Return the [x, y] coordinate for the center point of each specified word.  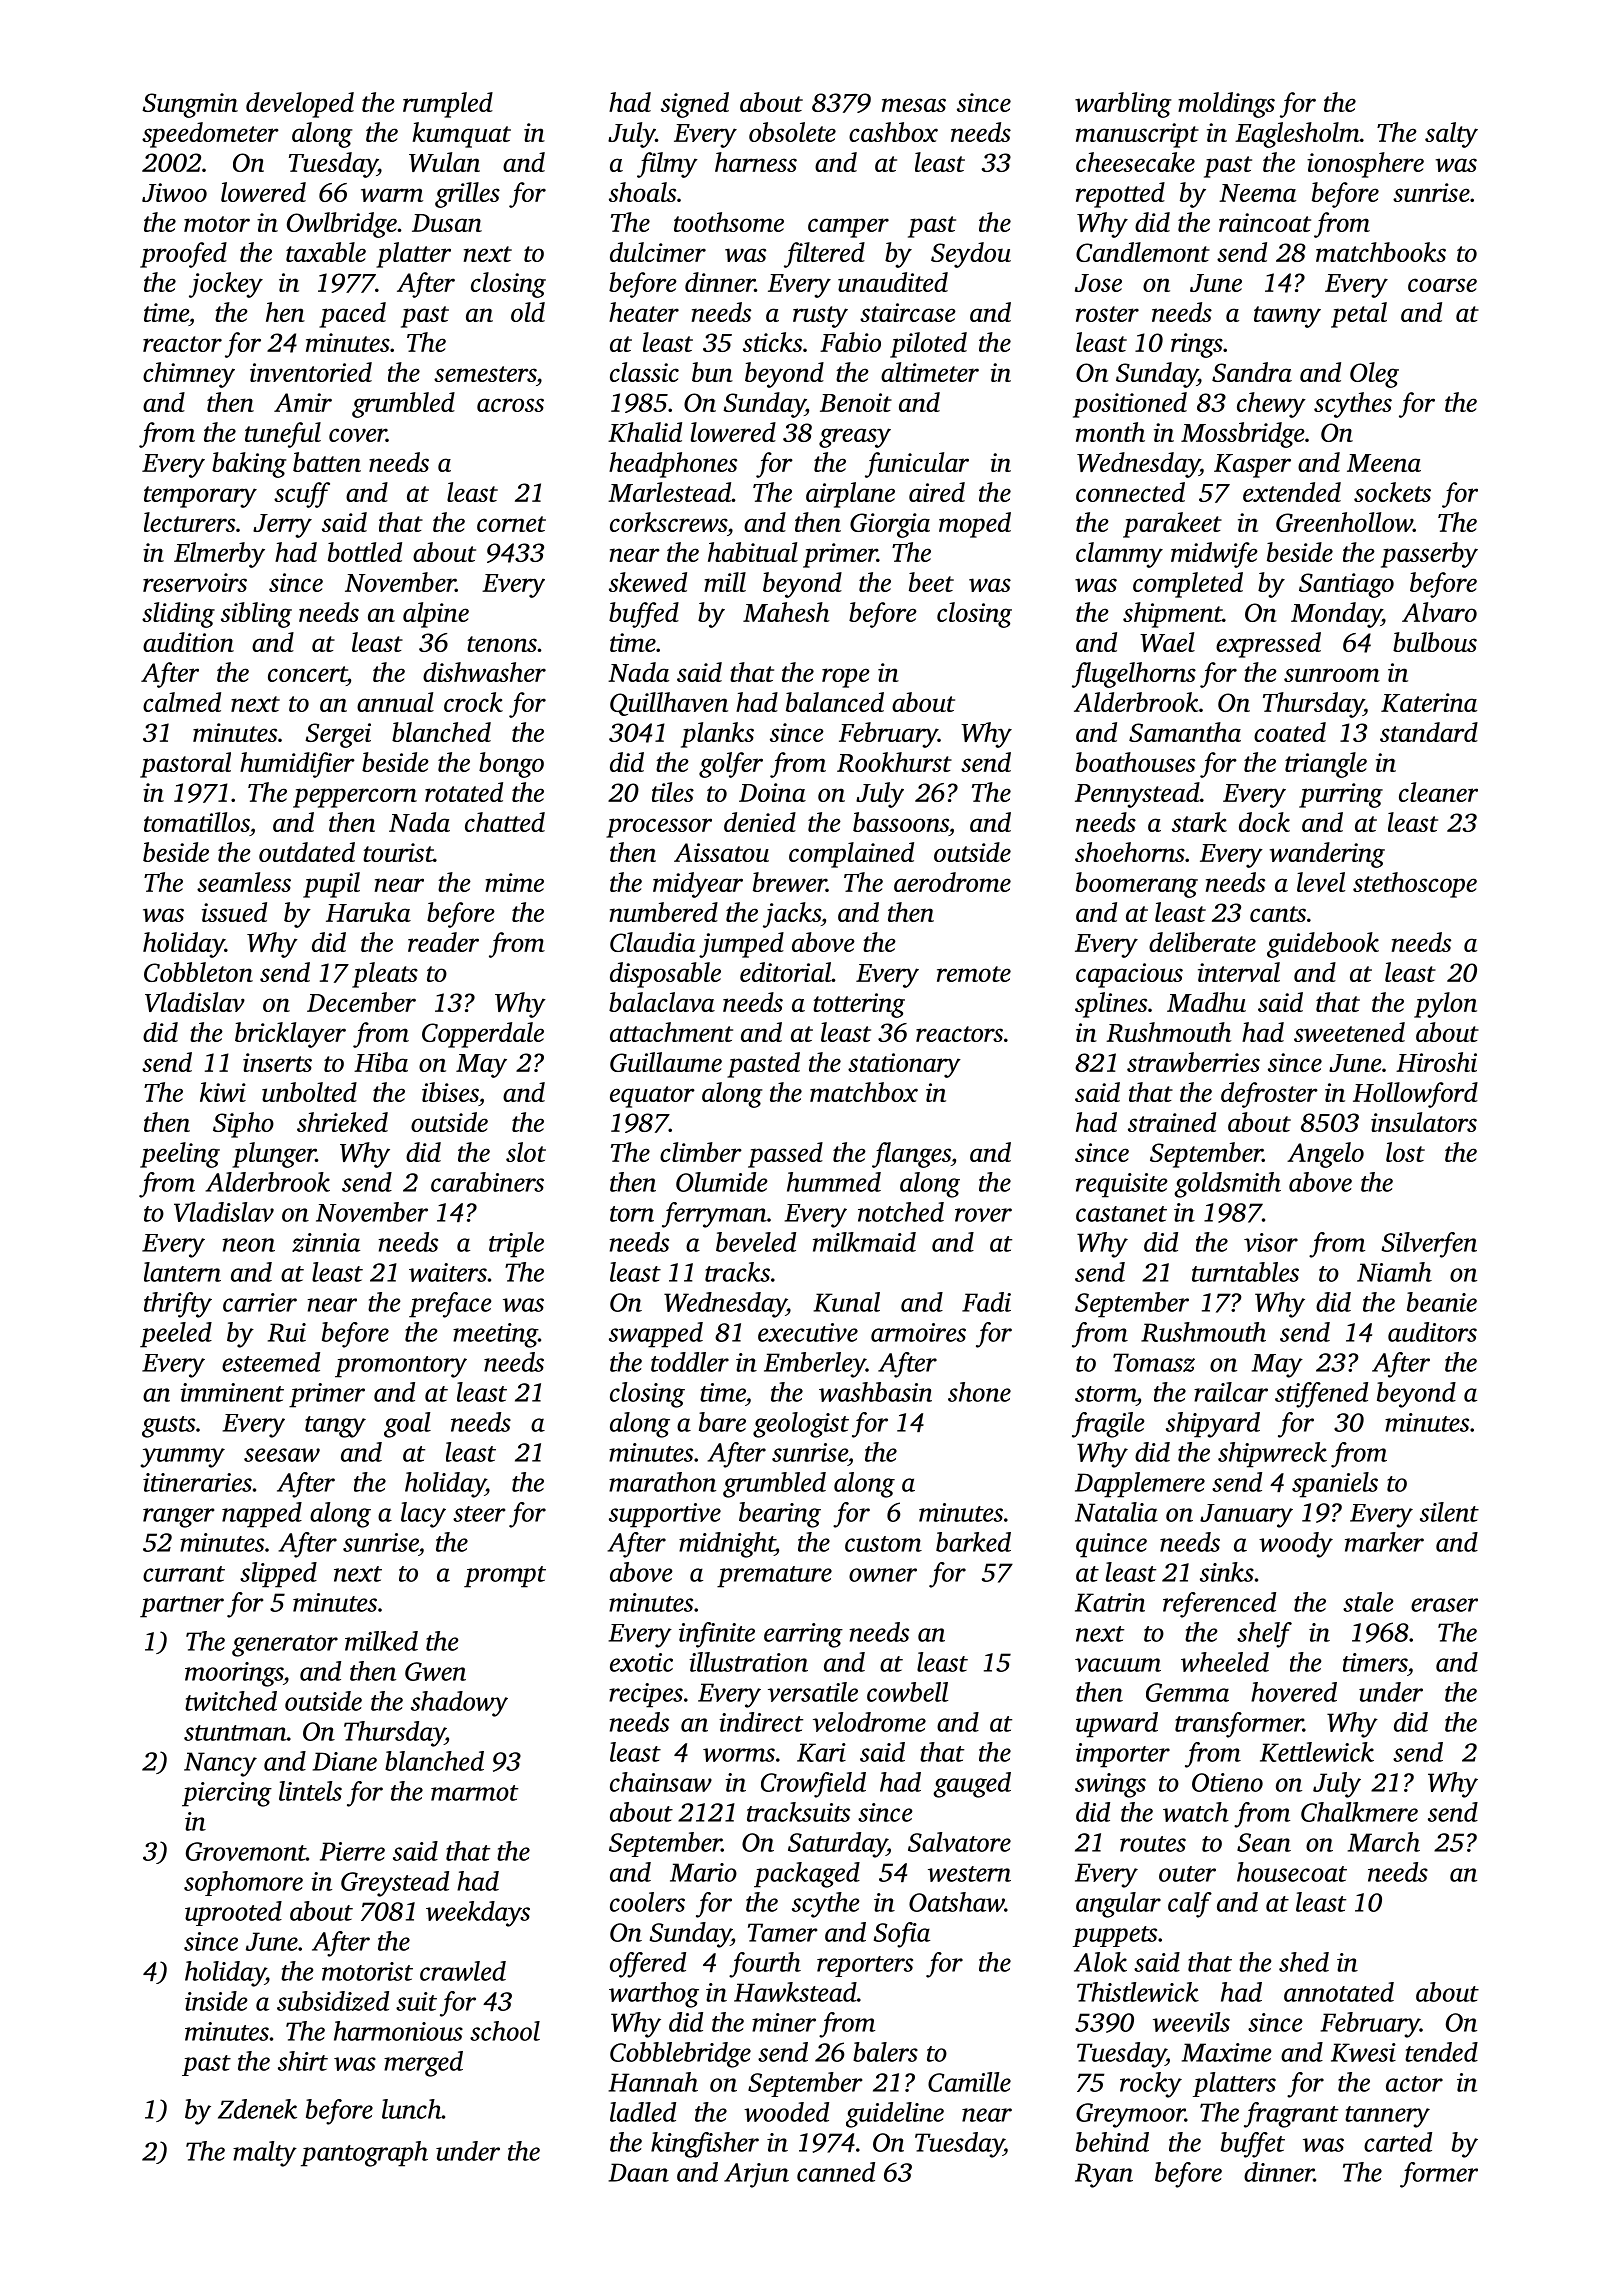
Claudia [652, 942]
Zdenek [257, 2109]
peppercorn [355, 798]
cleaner [1438, 792]
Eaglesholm [1297, 135]
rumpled [448, 105]
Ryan [1104, 2175]
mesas [914, 105]
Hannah [653, 2082]
